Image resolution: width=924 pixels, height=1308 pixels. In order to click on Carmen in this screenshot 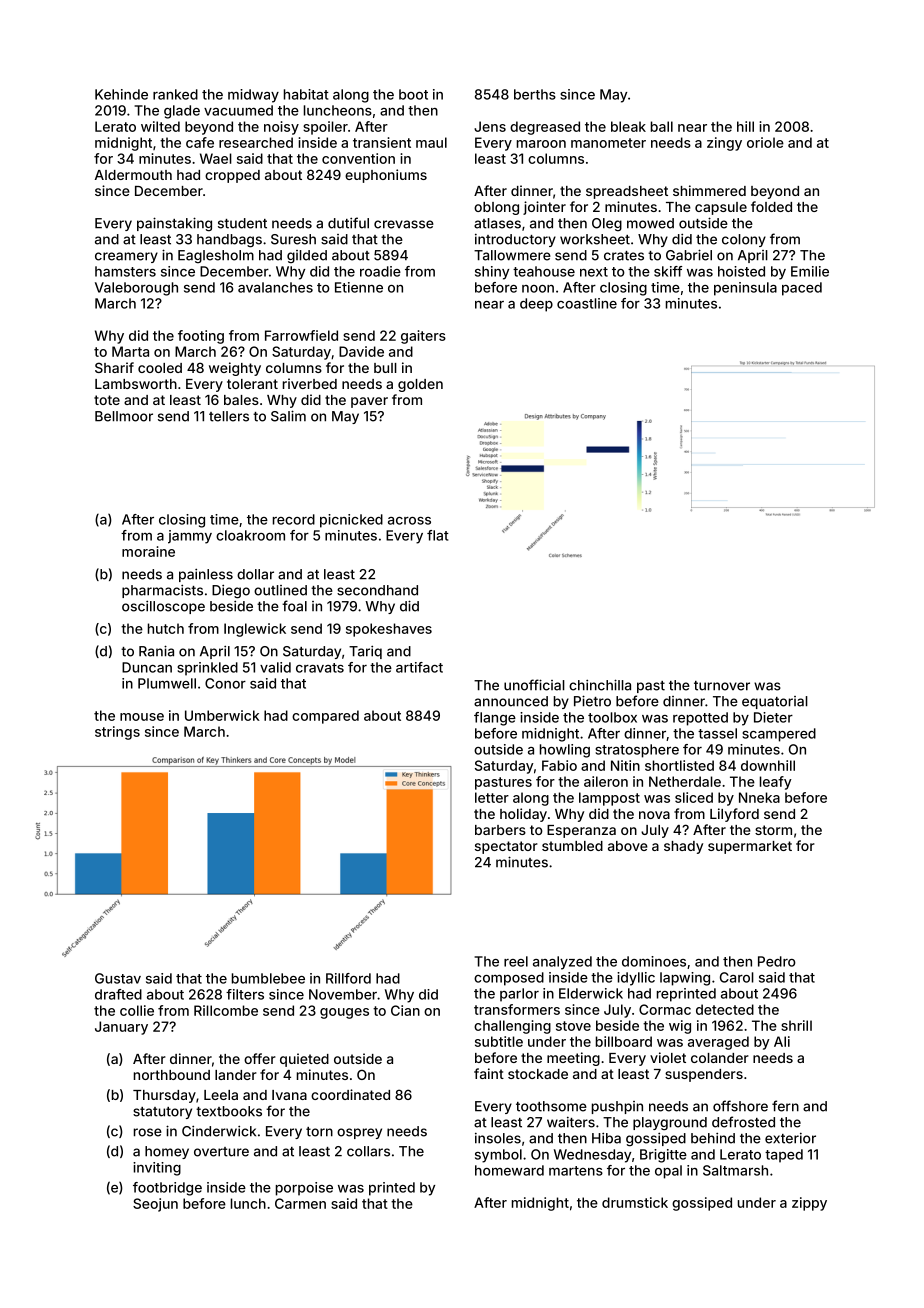, I will do `click(300, 1203)`.
